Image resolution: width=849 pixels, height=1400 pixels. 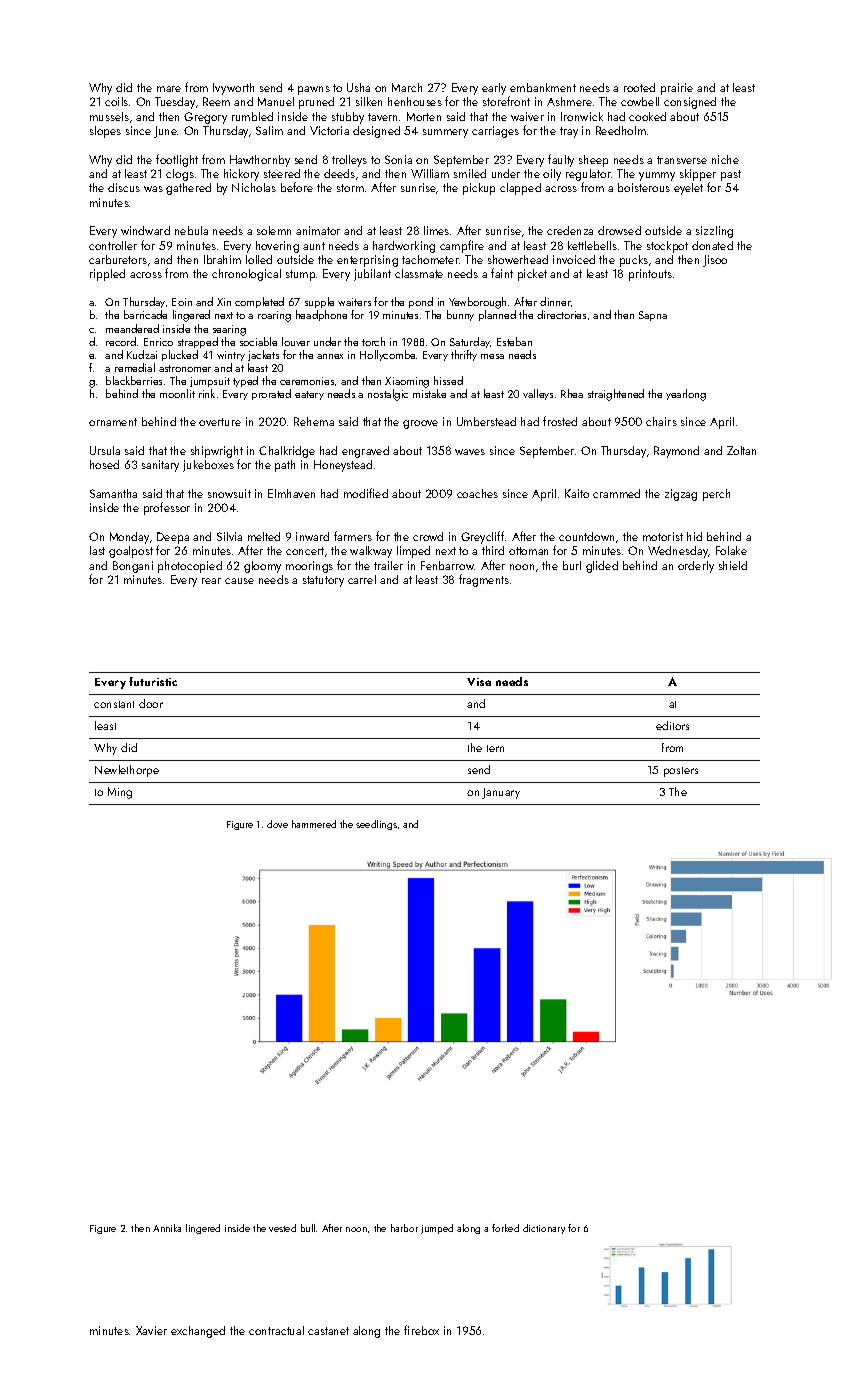 I want to click on thrifty, so click(x=464, y=355).
